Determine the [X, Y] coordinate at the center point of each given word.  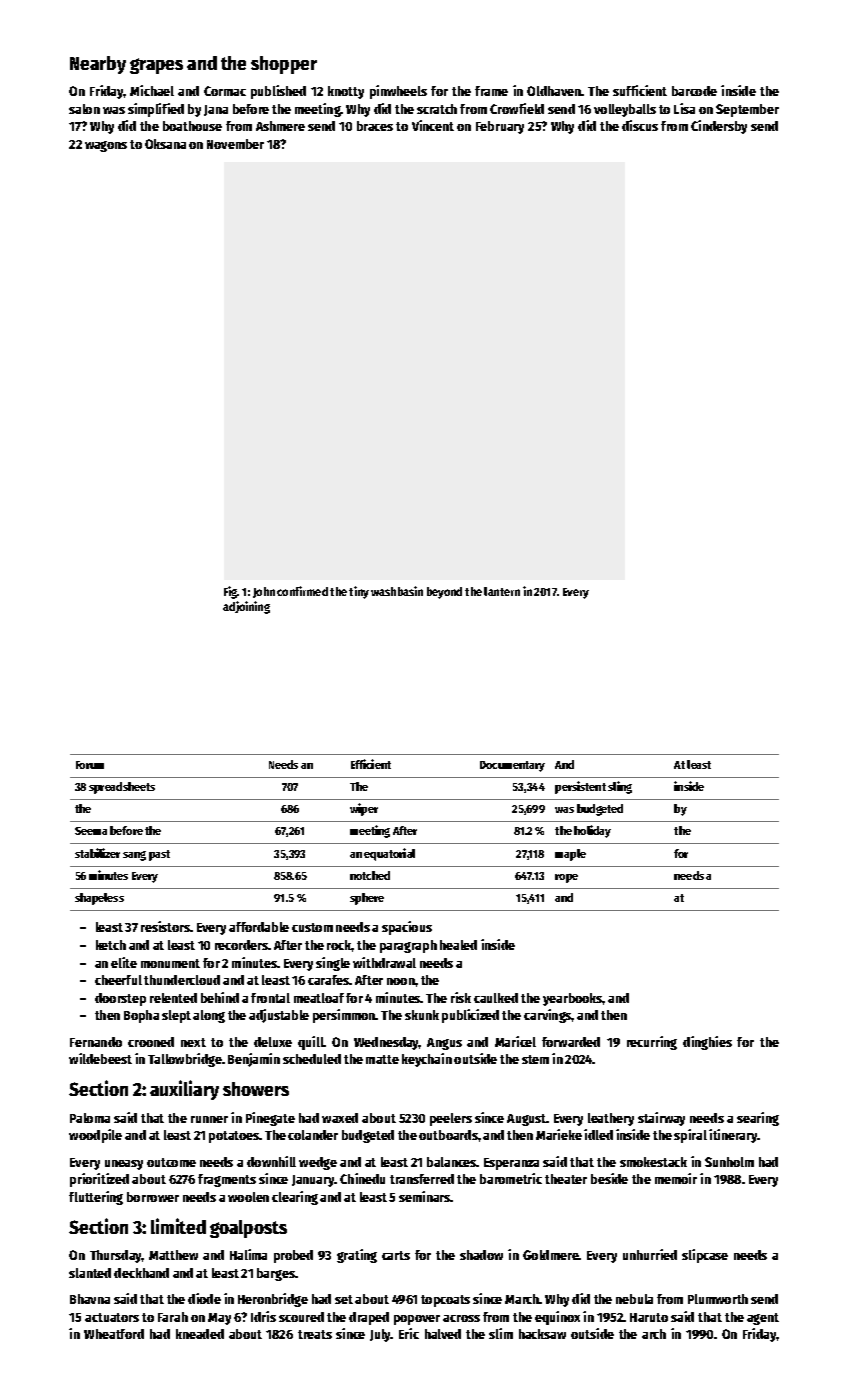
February [500, 127]
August [527, 1120]
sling [620, 787]
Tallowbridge [185, 1060]
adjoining [246, 607]
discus [640, 125]
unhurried [650, 1254]
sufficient [640, 90]
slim [501, 1333]
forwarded [571, 1042]
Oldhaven [554, 91]
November [235, 144]
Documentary [512, 766]
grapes [156, 66]
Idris [263, 1316]
